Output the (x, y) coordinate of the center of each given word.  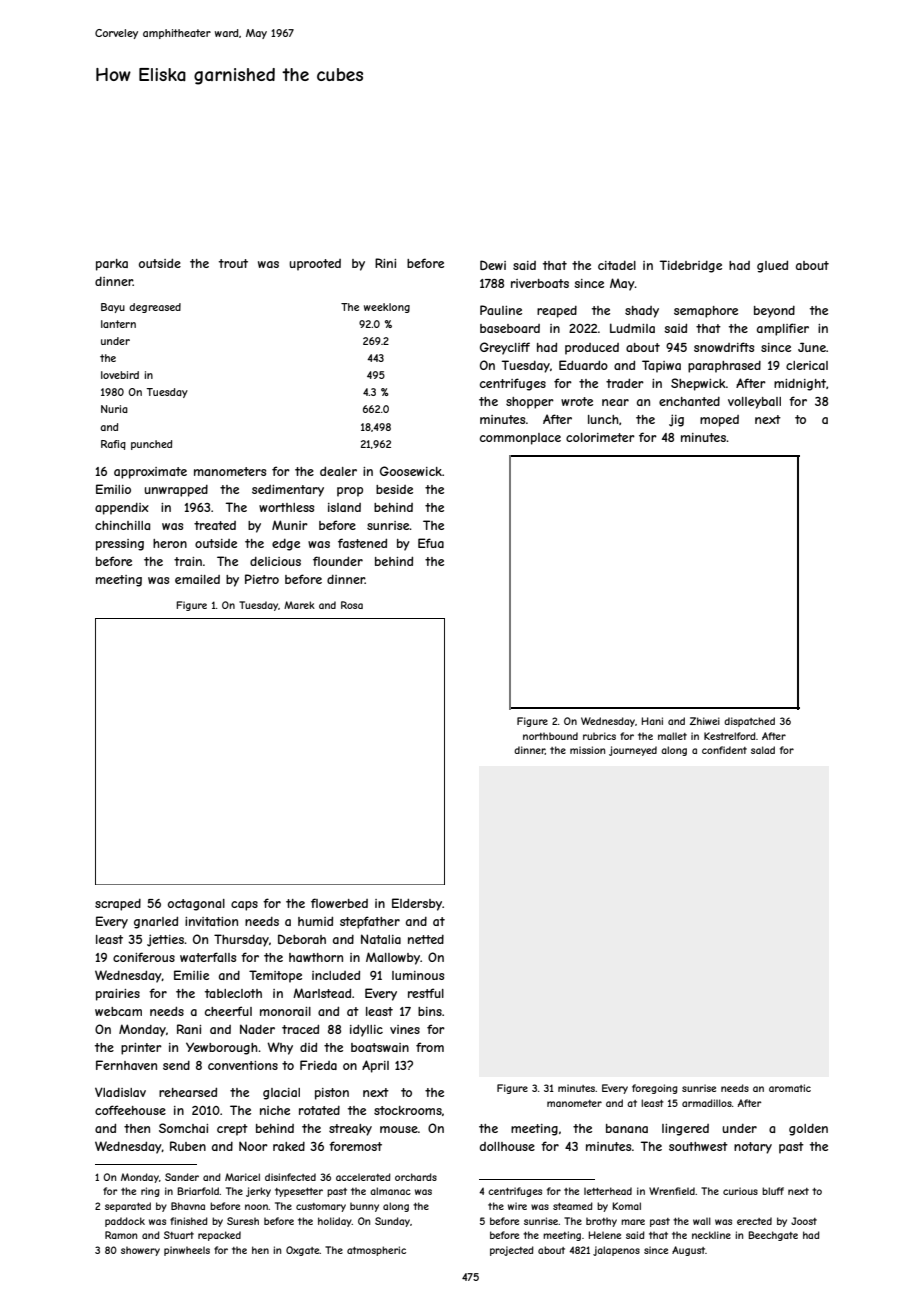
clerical (807, 365)
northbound (550, 736)
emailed (197, 579)
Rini (385, 263)
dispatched (749, 722)
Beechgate (773, 1236)
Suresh (243, 1221)
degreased (155, 308)
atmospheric (376, 1251)
